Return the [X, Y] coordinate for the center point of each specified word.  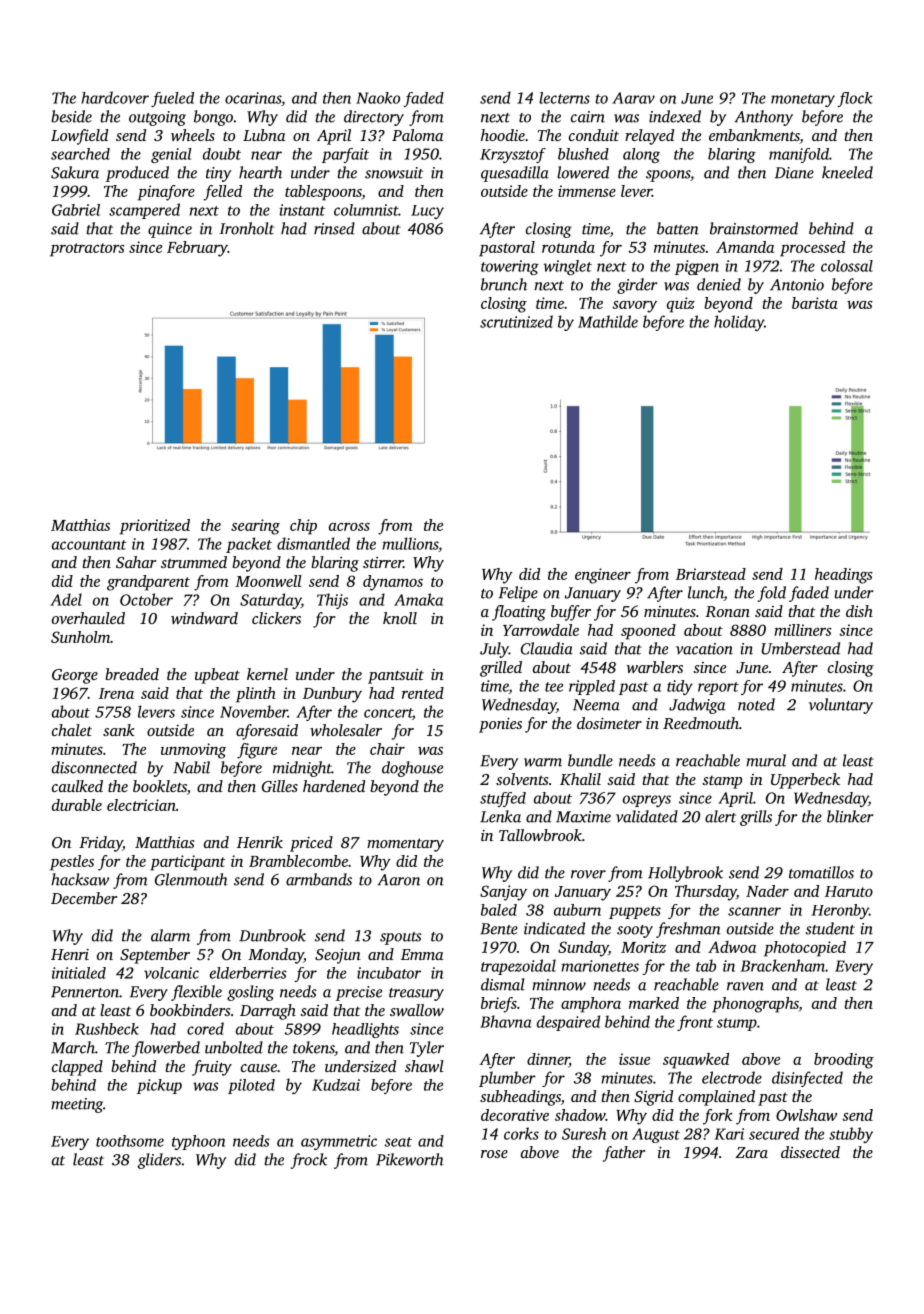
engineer [603, 576]
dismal [503, 984]
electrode [732, 1077]
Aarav [633, 98]
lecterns [564, 98]
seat [398, 1142]
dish [859, 611]
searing [255, 527]
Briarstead [711, 574]
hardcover [115, 97]
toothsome [130, 1141]
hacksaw [80, 879]
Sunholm [80, 637]
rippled [592, 687]
